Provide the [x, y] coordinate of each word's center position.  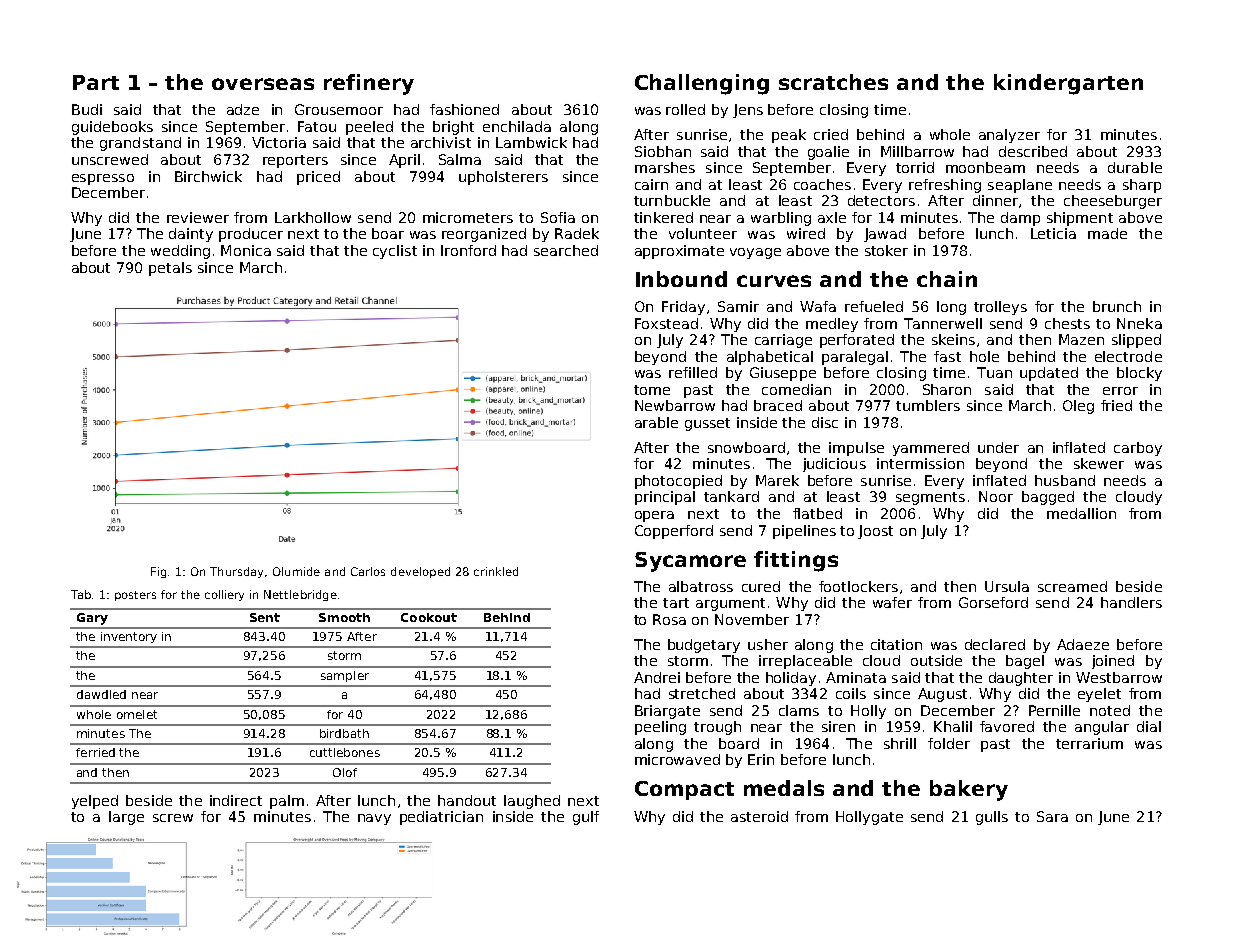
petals [170, 269]
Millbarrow [917, 151]
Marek [777, 480]
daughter [1021, 679]
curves [774, 281]
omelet [137, 714]
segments [930, 498]
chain [947, 279]
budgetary [704, 646]
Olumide [296, 571]
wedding [180, 252]
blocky [1139, 374]
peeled [369, 128]
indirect [236, 800]
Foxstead [666, 323]
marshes [665, 167]
